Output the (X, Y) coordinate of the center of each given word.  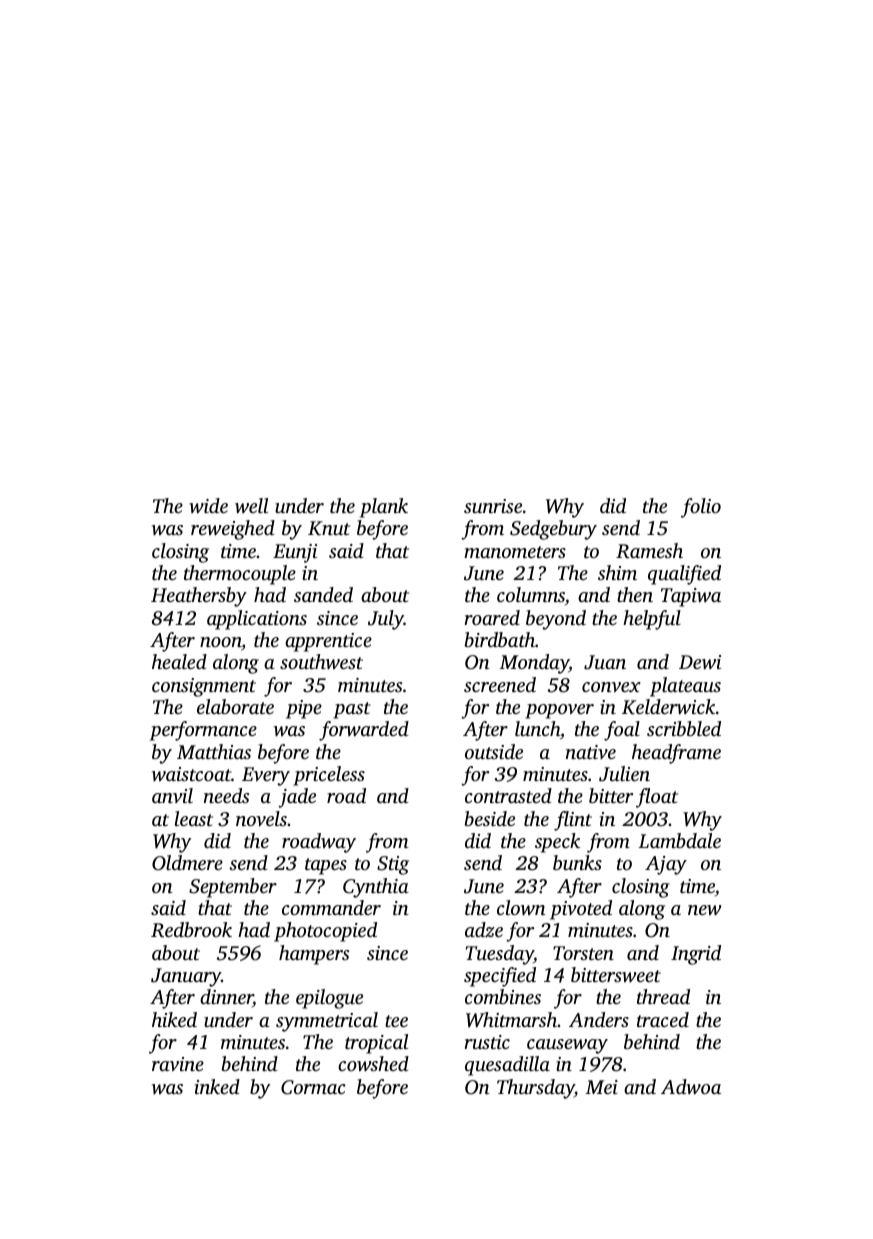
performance (203, 731)
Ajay (666, 865)
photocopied (325, 932)
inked (217, 1086)
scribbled (684, 728)
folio (701, 508)
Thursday (535, 1089)
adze (484, 930)
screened (500, 684)
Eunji (295, 553)
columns (531, 594)
